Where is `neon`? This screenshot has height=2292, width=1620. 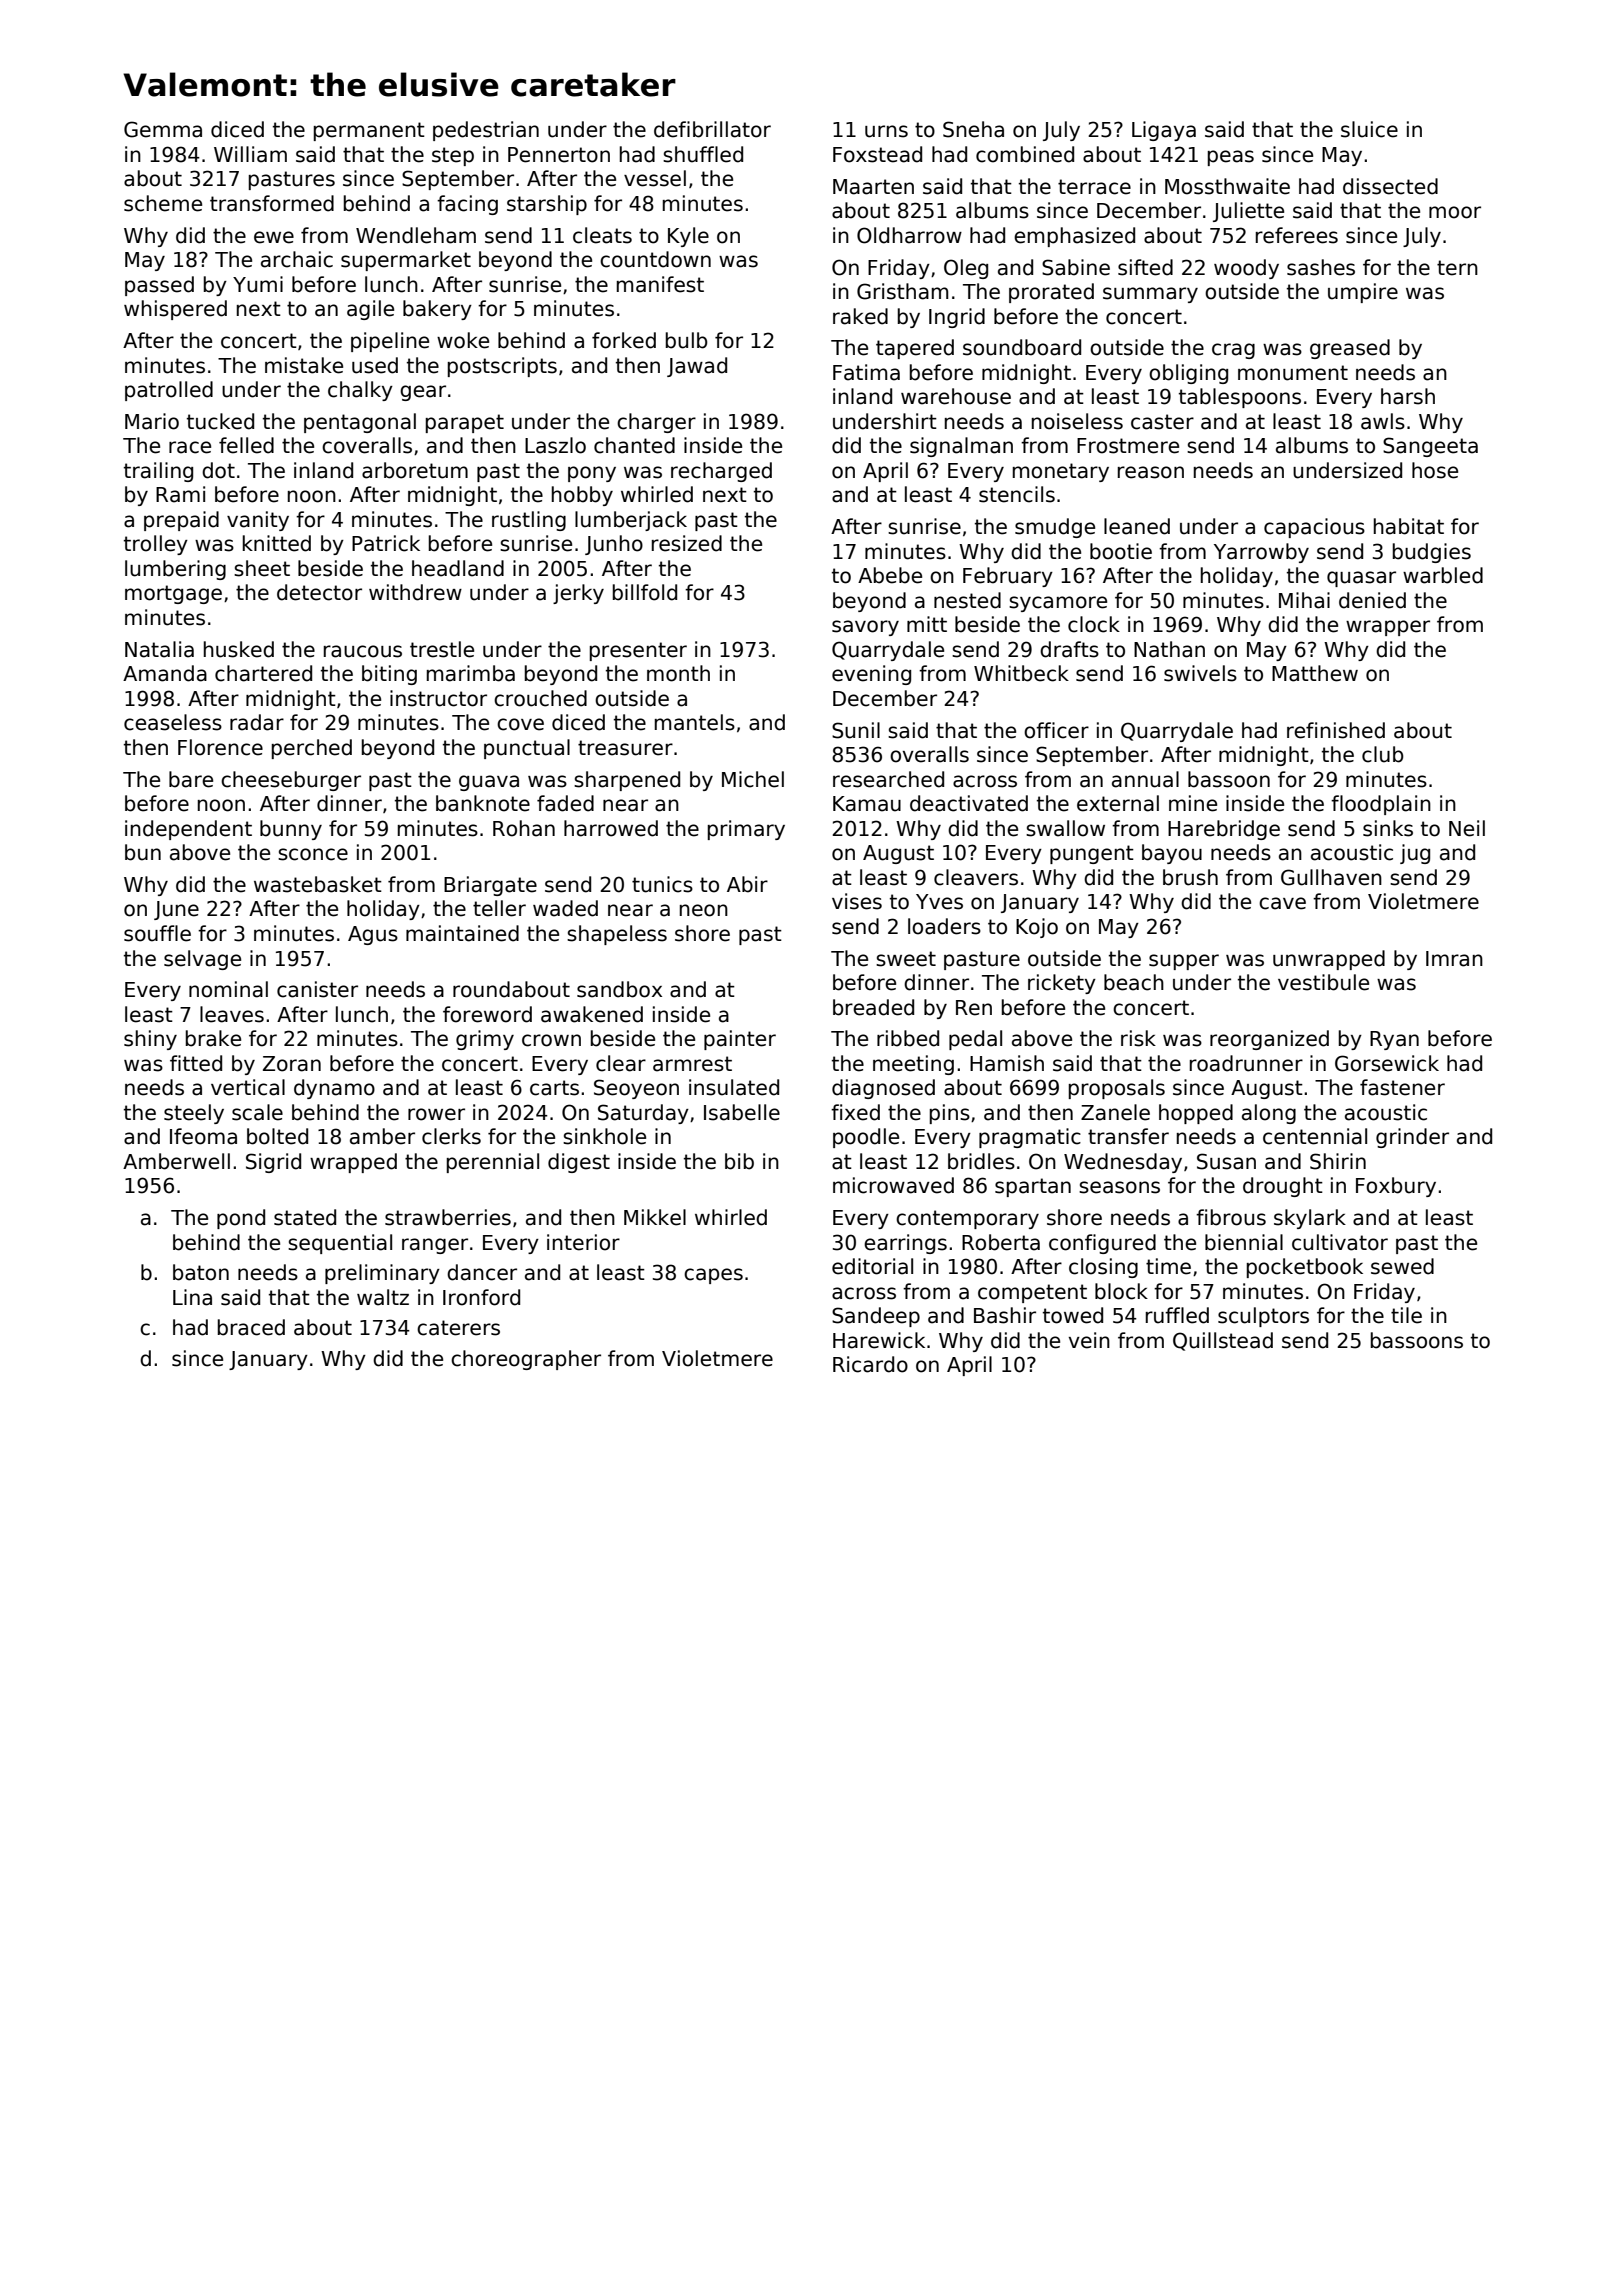 neon is located at coordinates (704, 910).
